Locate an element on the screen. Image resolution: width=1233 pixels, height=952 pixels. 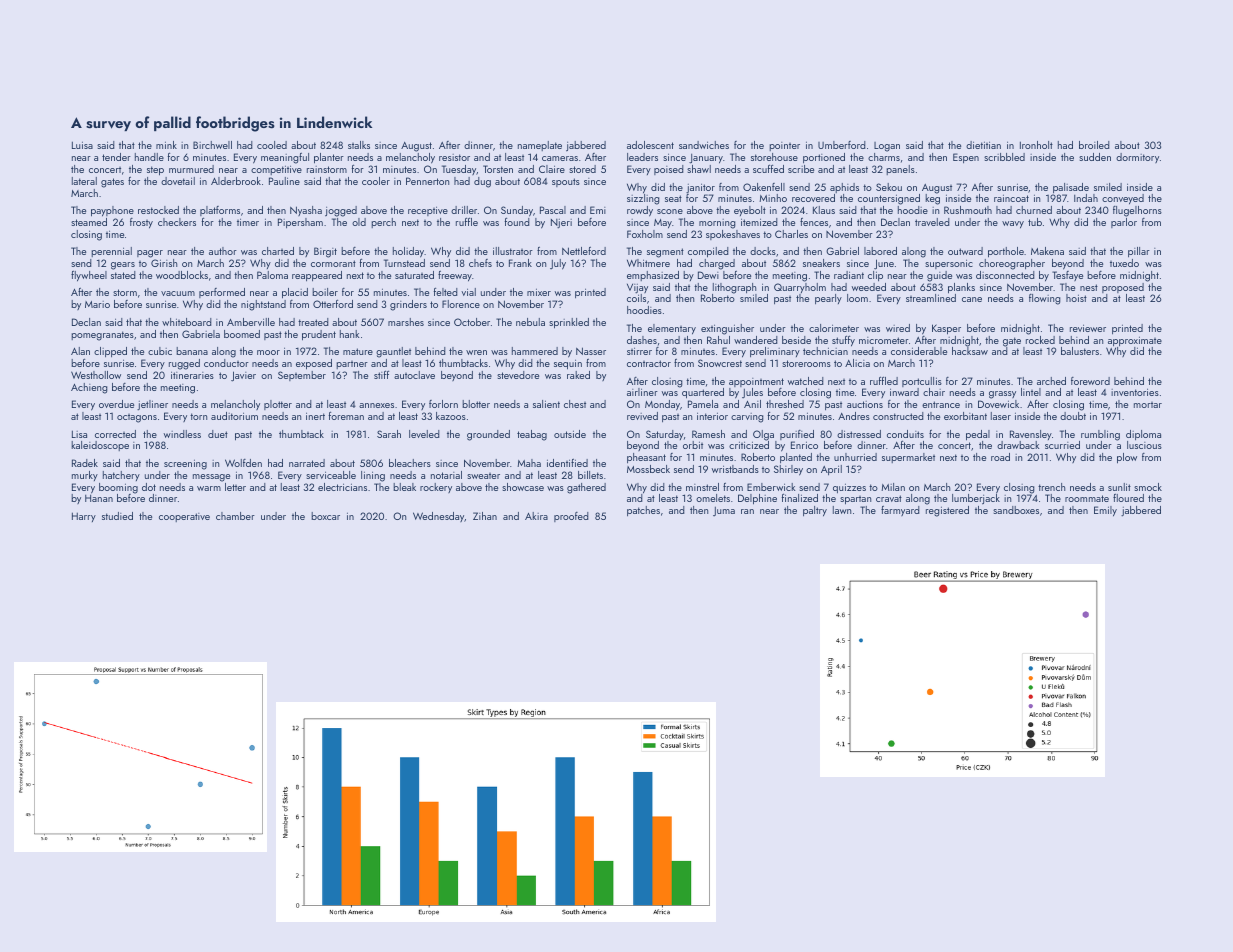
proofed is located at coordinates (571, 517).
